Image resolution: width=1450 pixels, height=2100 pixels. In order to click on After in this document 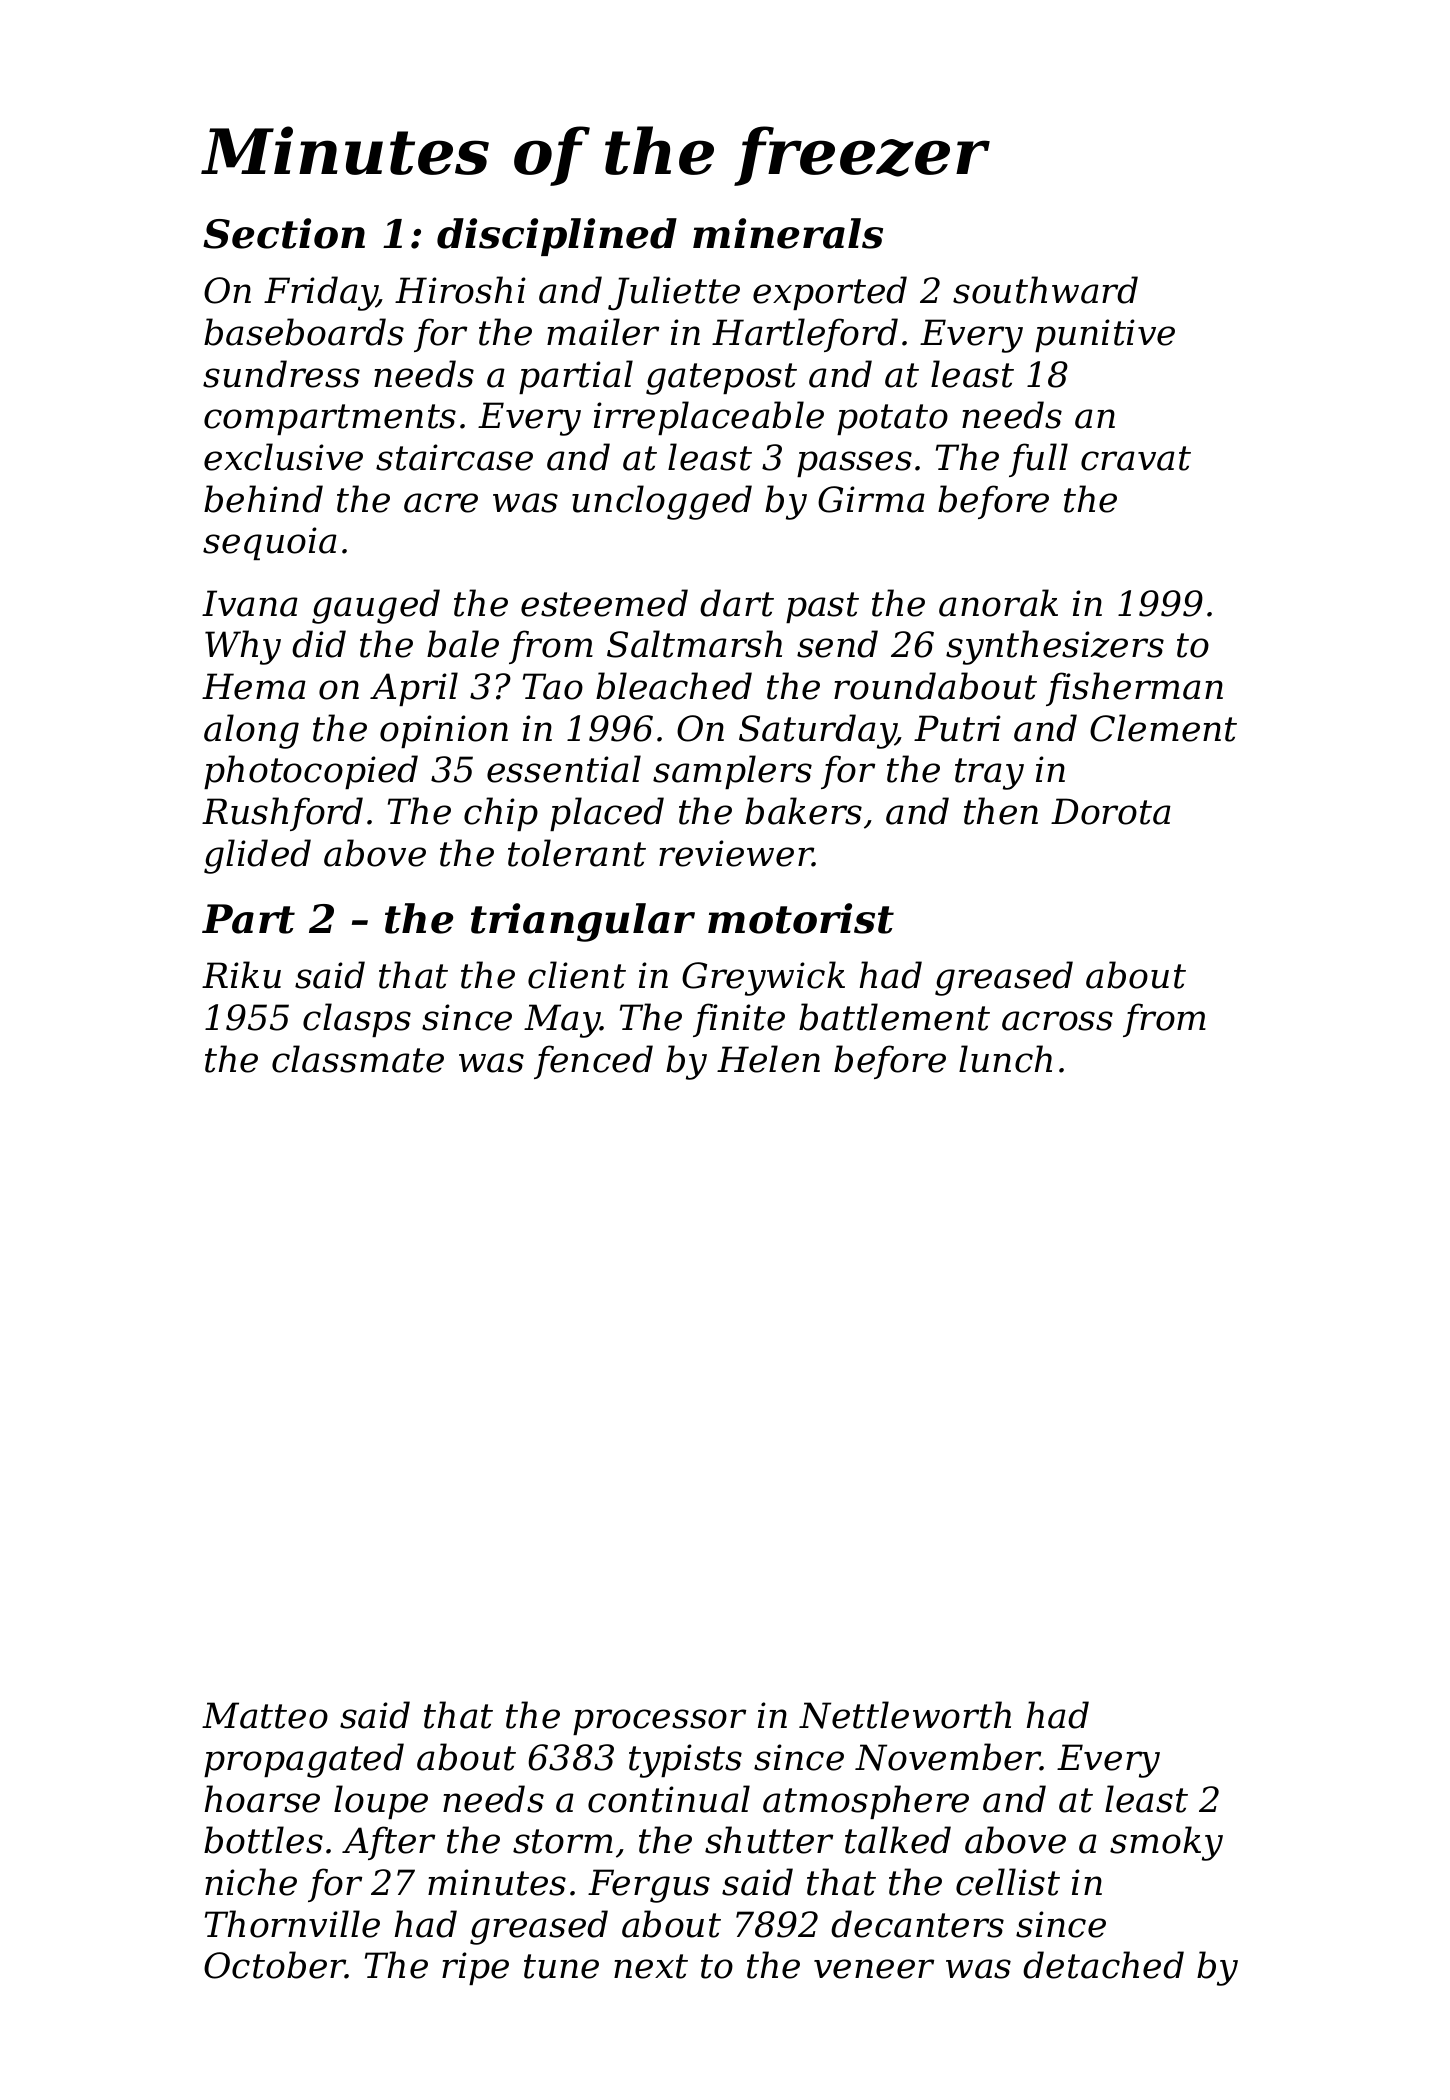, I will do `click(388, 1843)`.
